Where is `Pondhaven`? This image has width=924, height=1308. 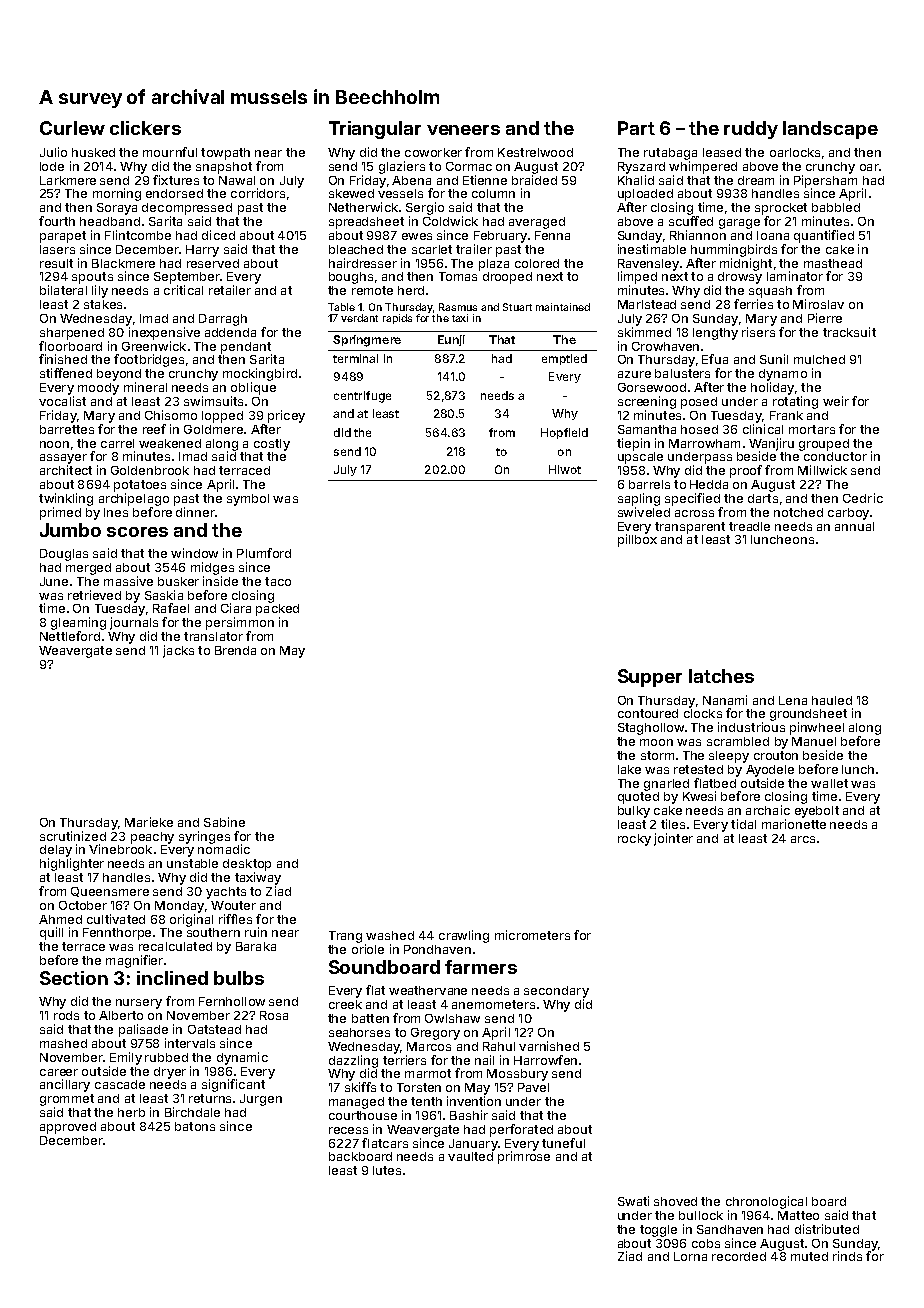 Pondhaven is located at coordinates (437, 949).
